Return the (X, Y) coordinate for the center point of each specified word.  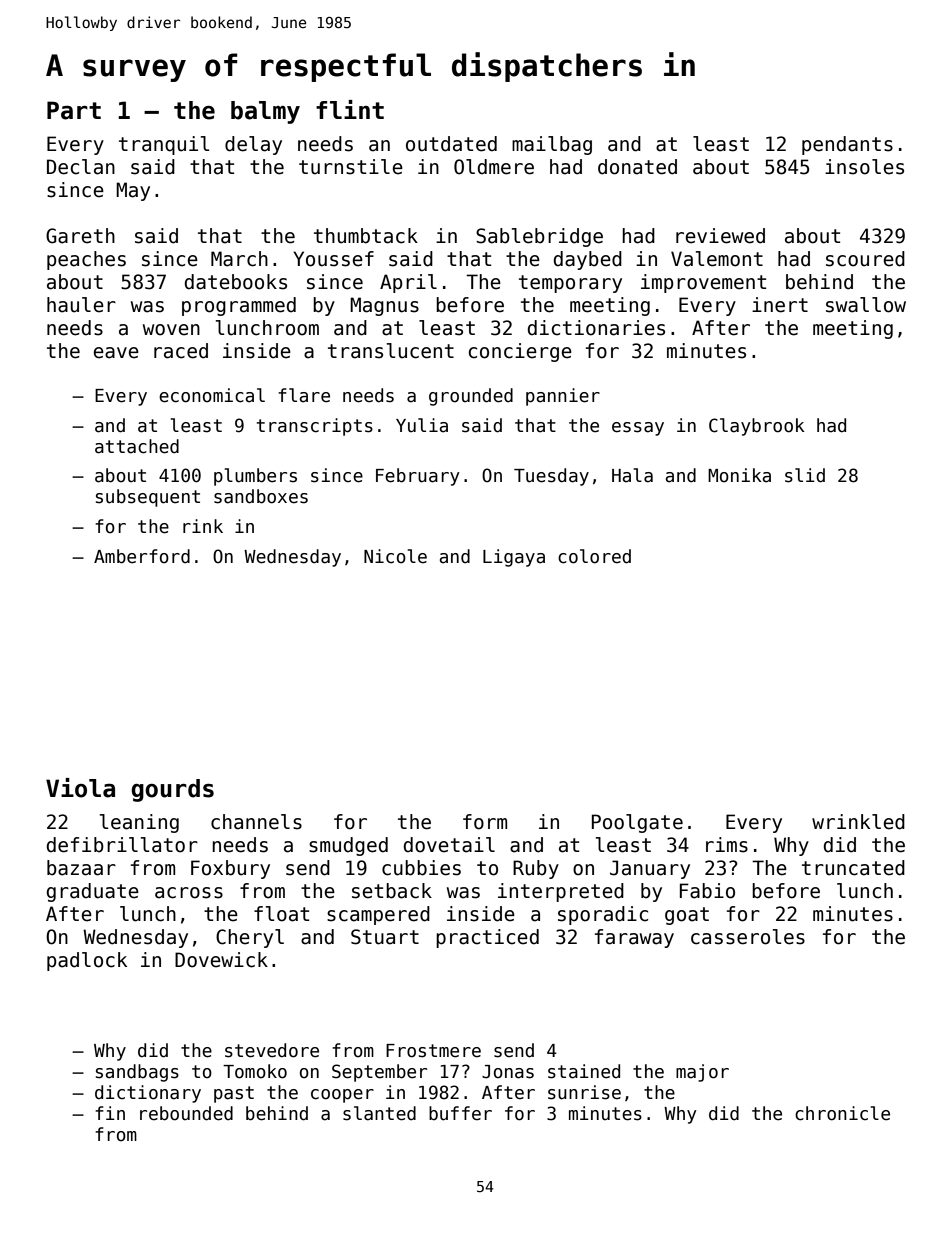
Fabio (707, 891)
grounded (471, 397)
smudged (348, 846)
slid (805, 475)
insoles (864, 167)
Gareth (80, 236)
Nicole (395, 556)
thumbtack (366, 236)
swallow (866, 305)
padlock (87, 961)
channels (256, 822)
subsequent (148, 498)
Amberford (142, 556)
